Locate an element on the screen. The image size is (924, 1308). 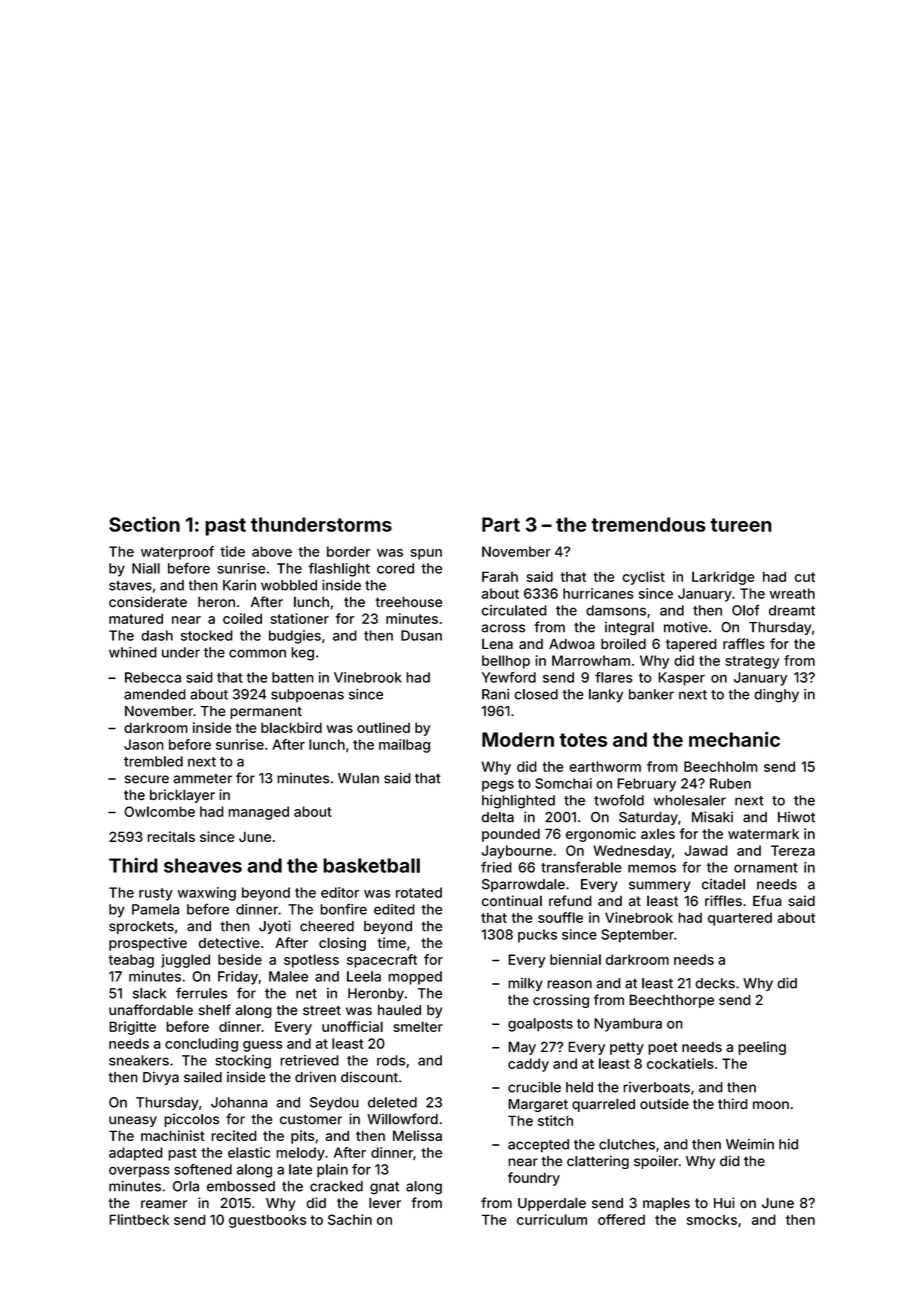
peeling is located at coordinates (762, 1048).
